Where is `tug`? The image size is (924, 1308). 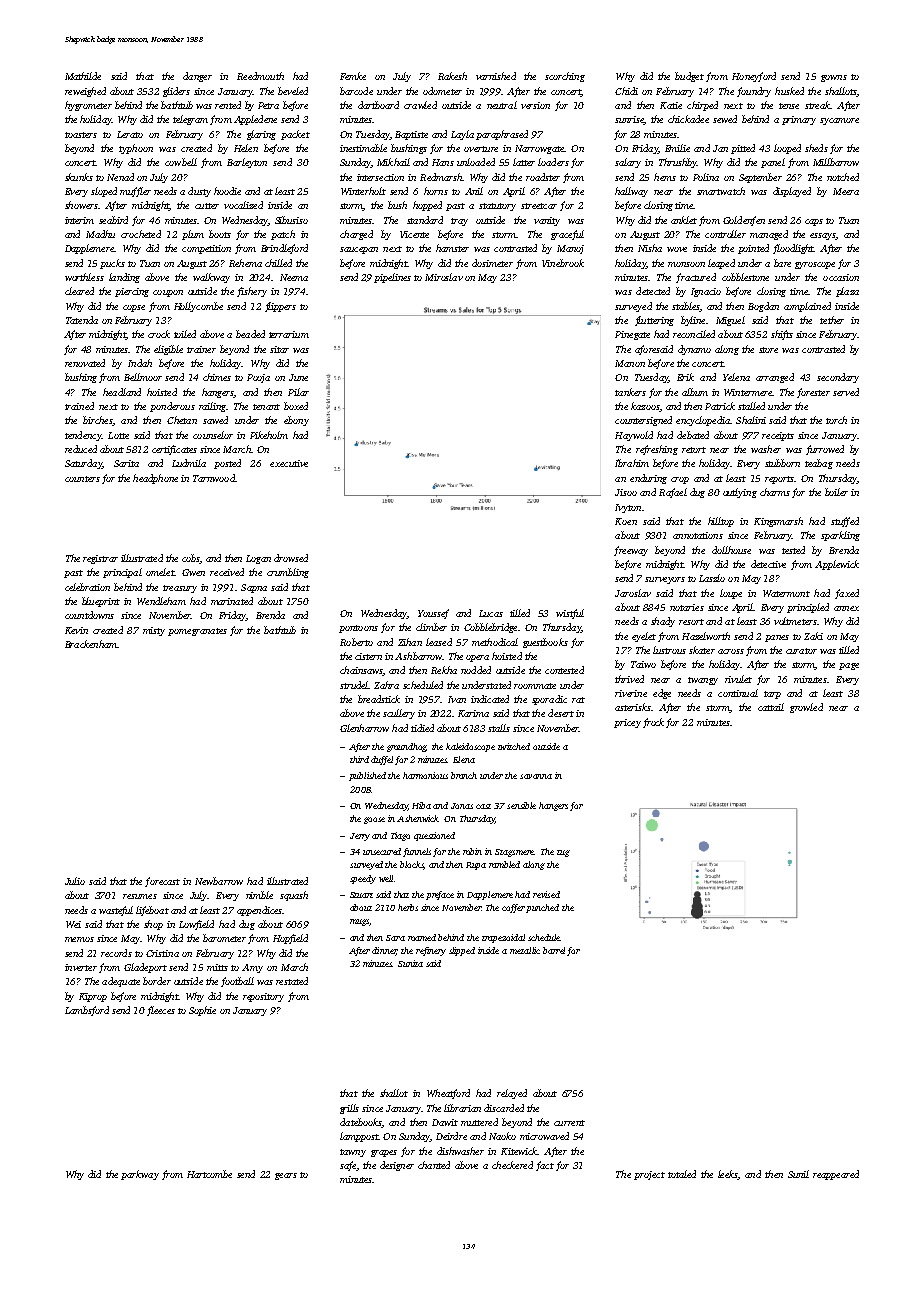
tug is located at coordinates (563, 853).
